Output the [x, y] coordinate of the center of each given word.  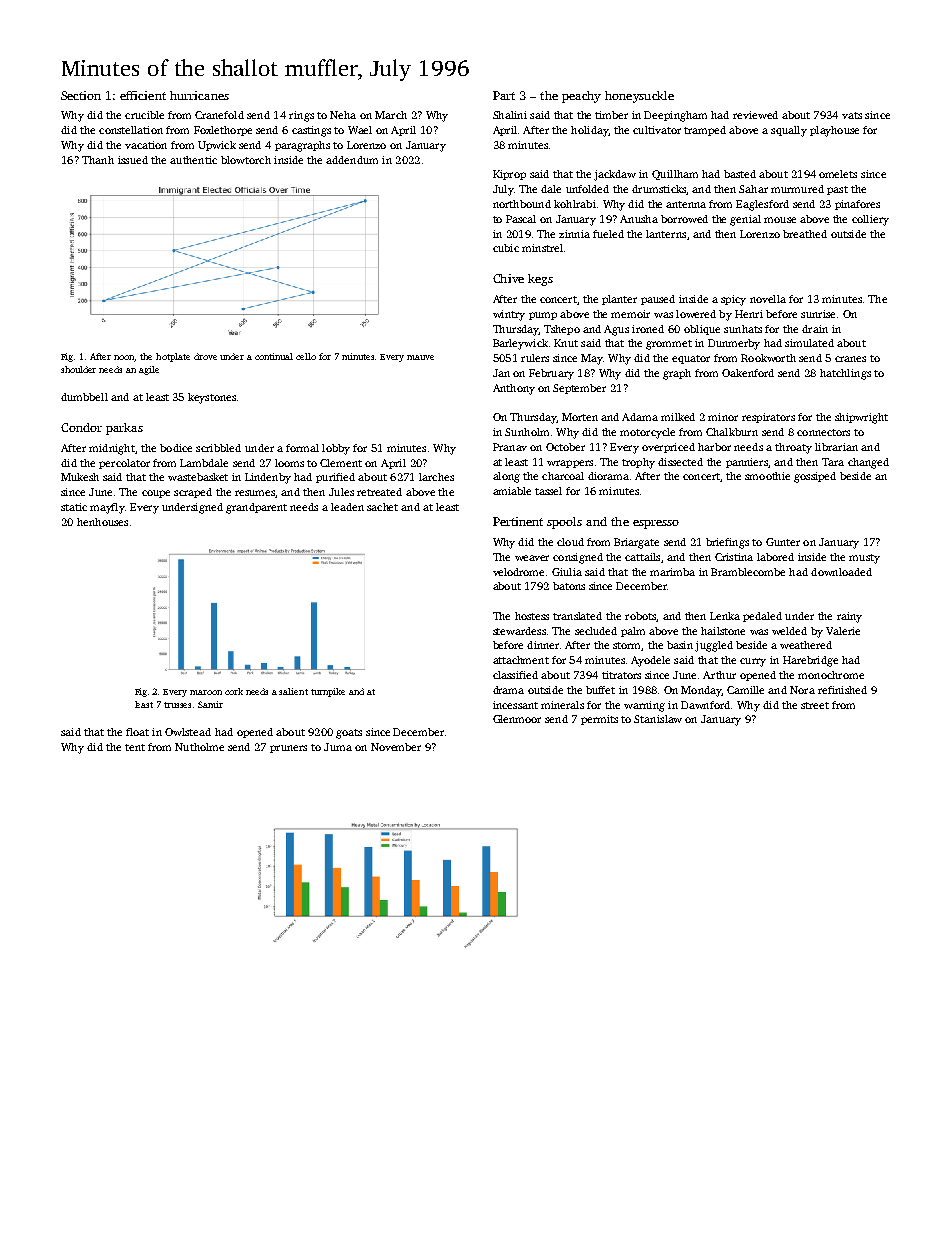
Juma [338, 747]
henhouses [102, 522]
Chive [508, 278]
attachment [521, 660]
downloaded [841, 572]
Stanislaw [658, 719]
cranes [850, 359]
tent [135, 747]
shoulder [78, 369]
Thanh [98, 160]
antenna [686, 204]
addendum [352, 160]
